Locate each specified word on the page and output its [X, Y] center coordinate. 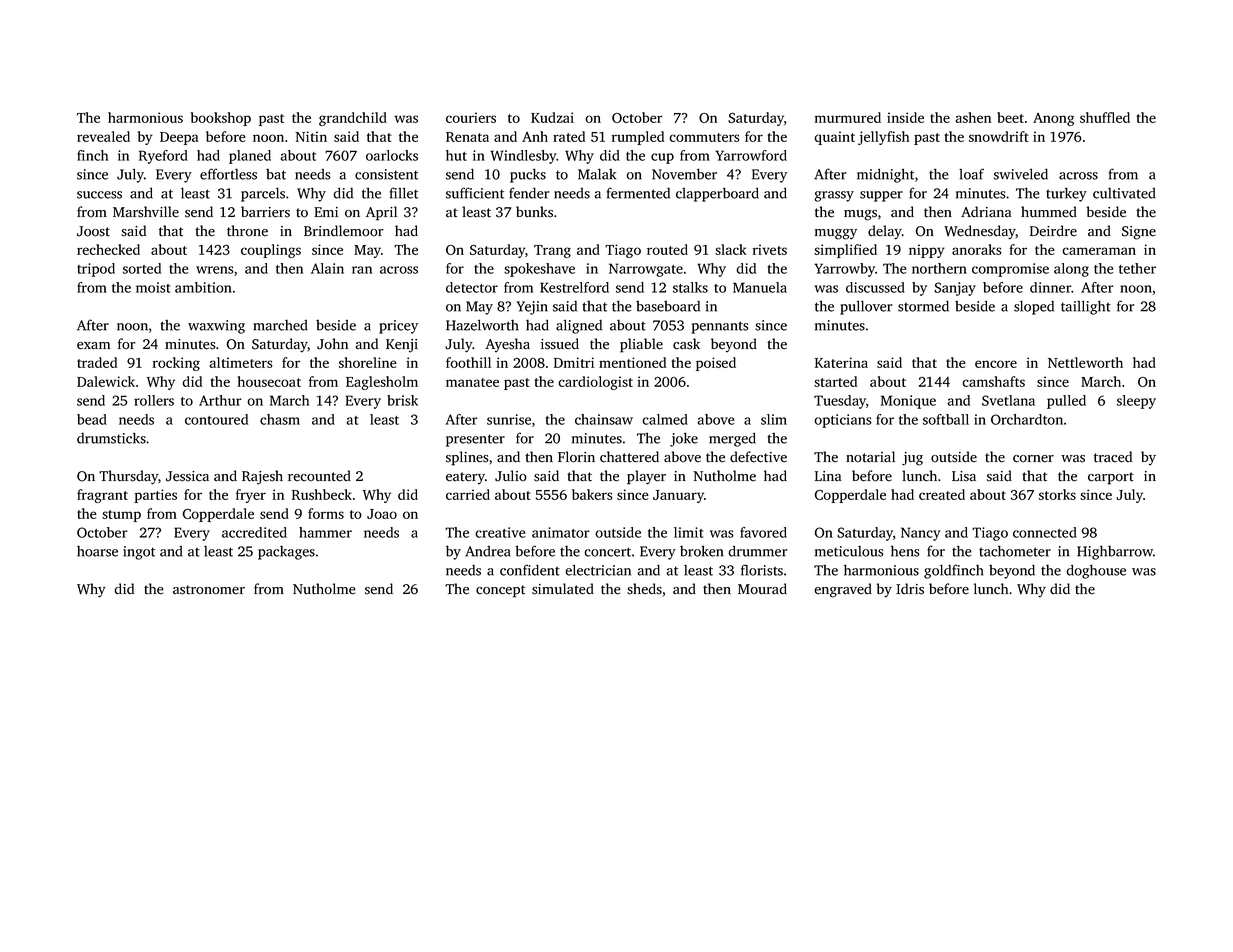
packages [286, 552]
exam [93, 346]
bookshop [221, 119]
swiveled [1021, 174]
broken [701, 551]
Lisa [964, 476]
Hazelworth [482, 325]
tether [1137, 268]
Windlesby [523, 157]
